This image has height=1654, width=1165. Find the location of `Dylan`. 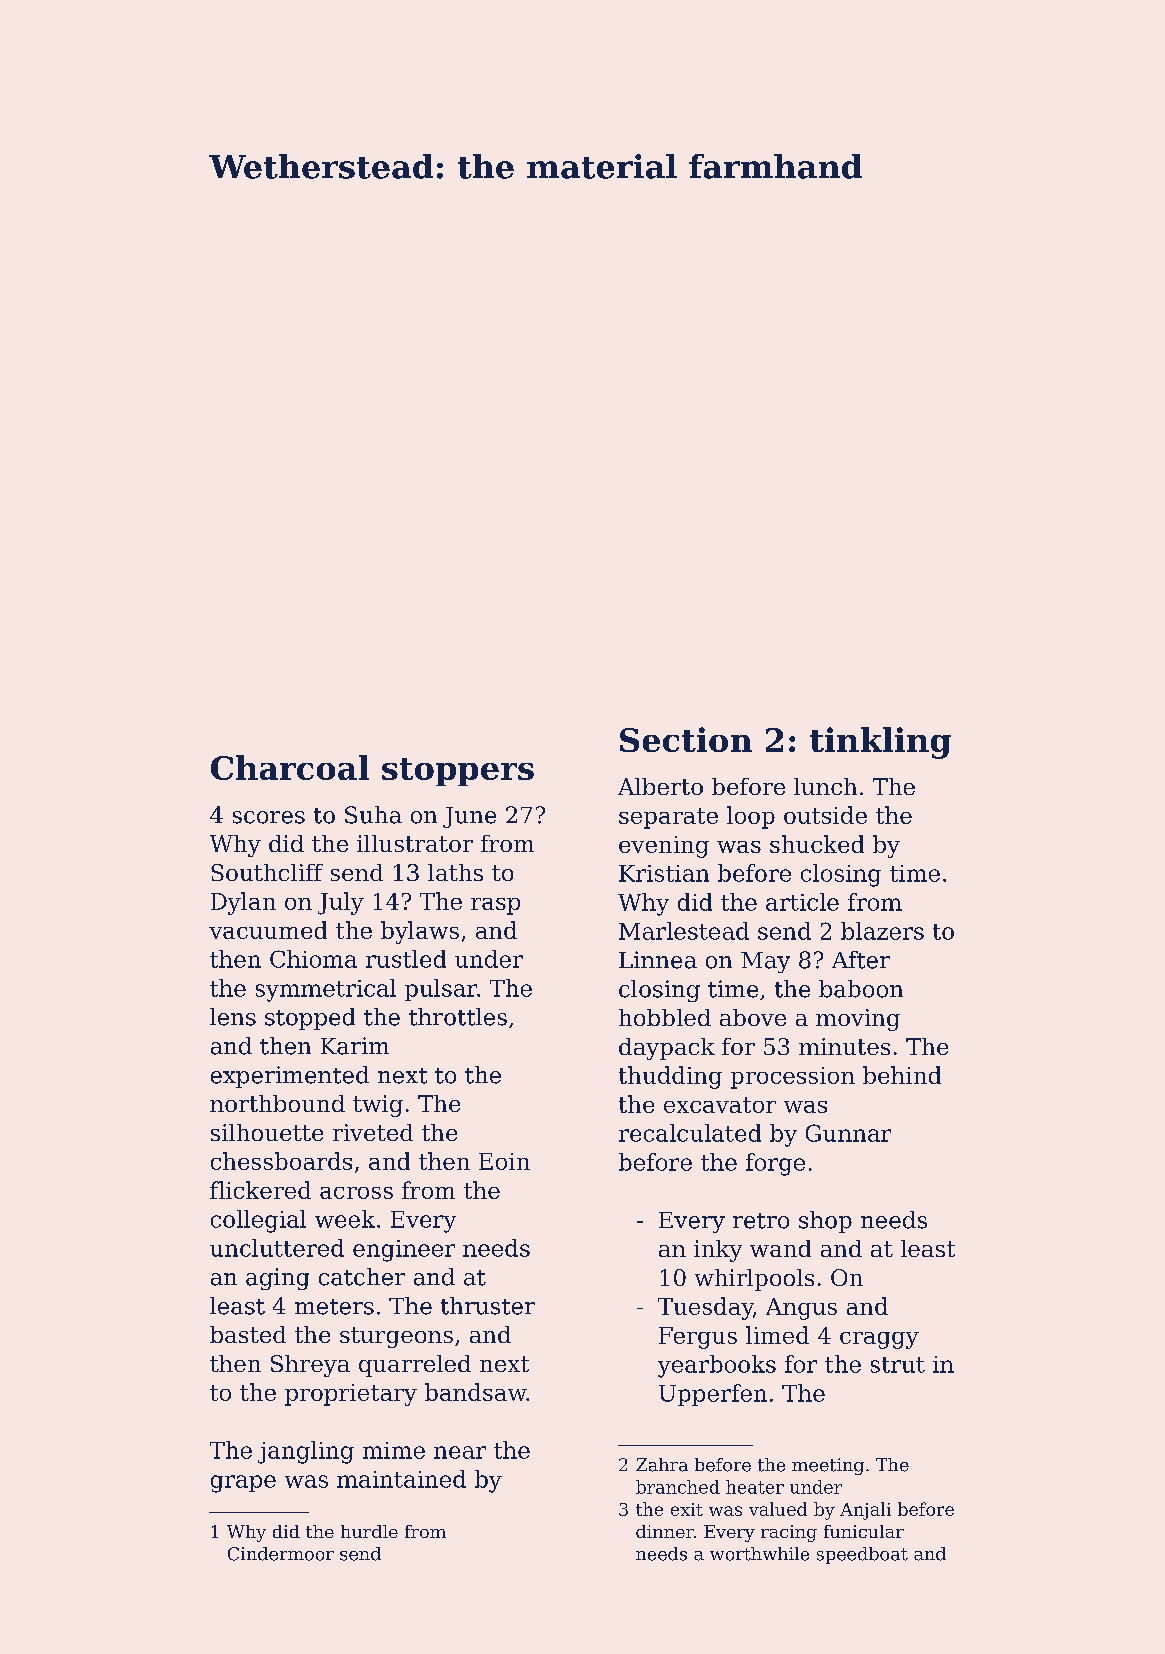

Dylan is located at coordinates (243, 903).
